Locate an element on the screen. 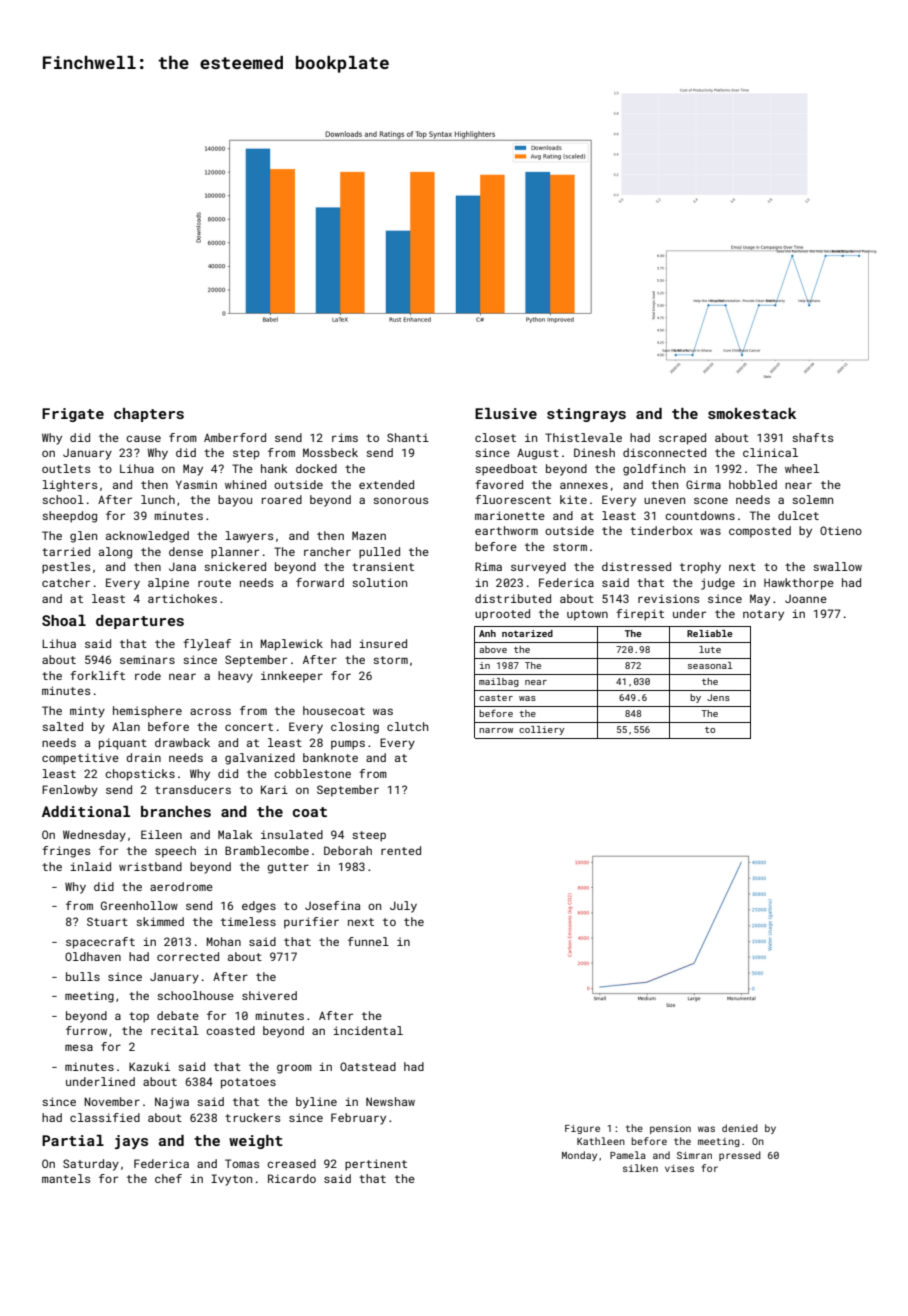 The image size is (908, 1316). seasonal is located at coordinates (710, 665).
